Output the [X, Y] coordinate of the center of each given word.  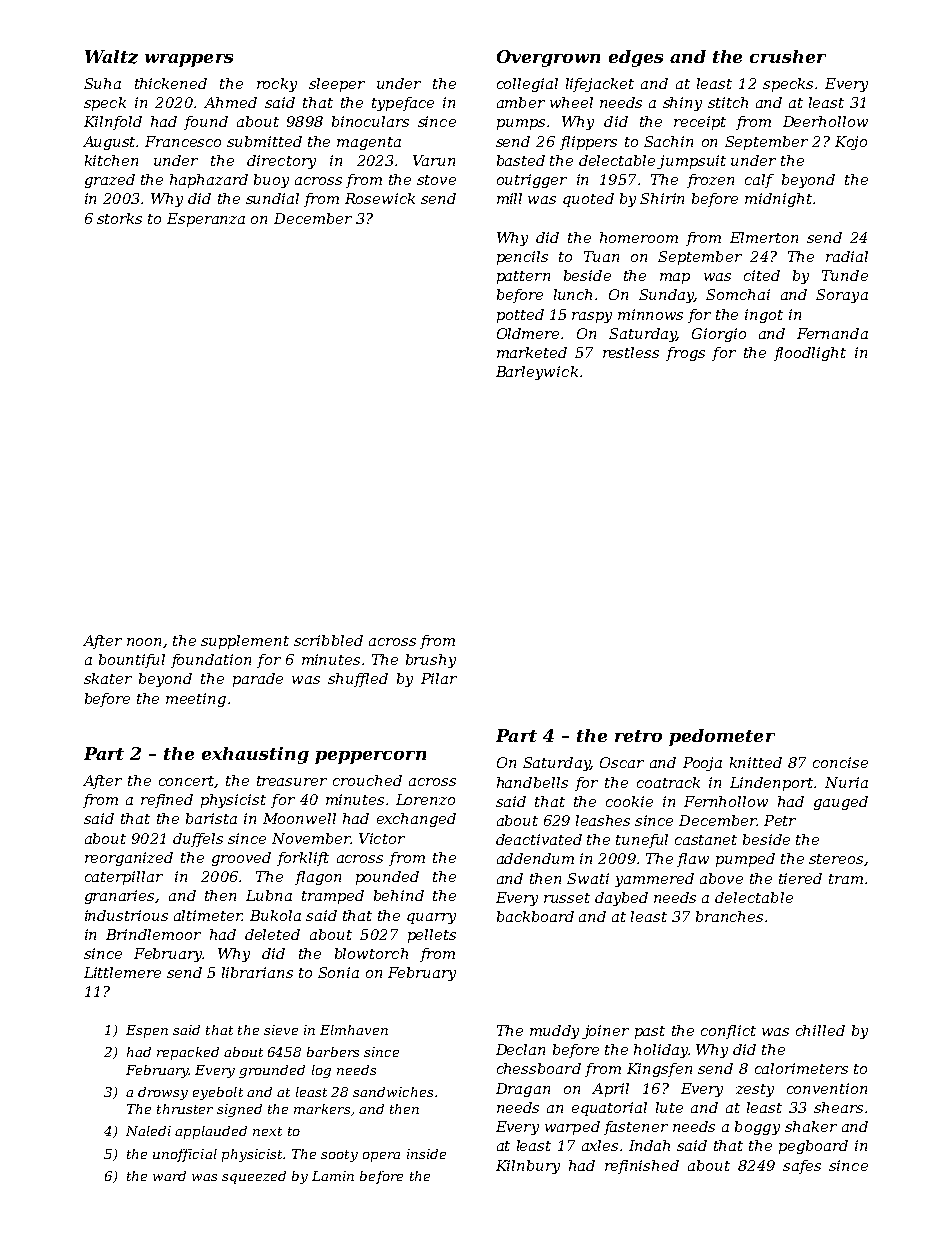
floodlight [810, 354]
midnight [778, 200]
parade [258, 680]
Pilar [439, 678]
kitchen [111, 160]
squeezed [254, 1177]
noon [144, 642]
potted [520, 316]
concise [840, 762]
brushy [431, 661]
